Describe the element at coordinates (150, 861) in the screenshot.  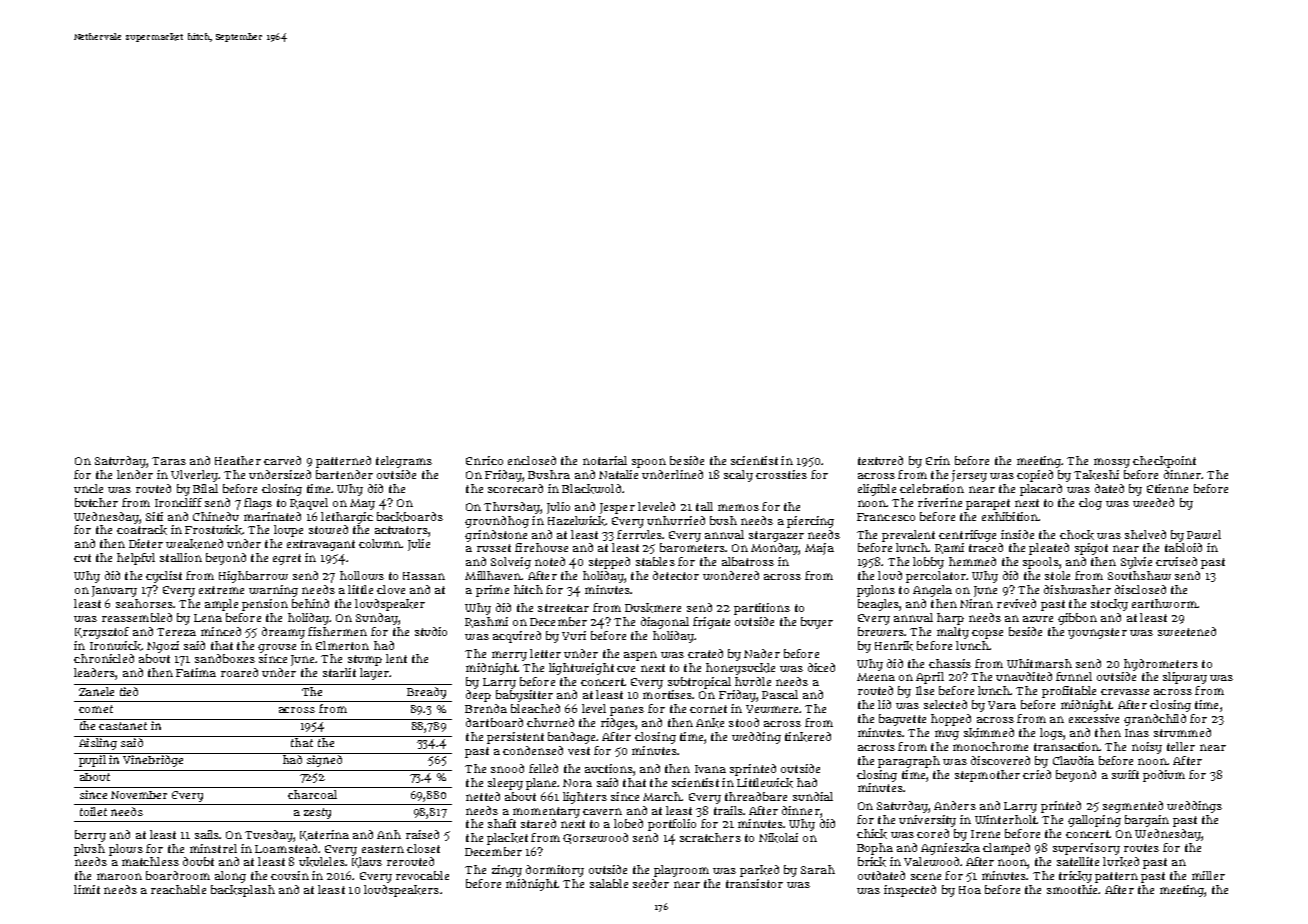
I see `matchless` at that location.
